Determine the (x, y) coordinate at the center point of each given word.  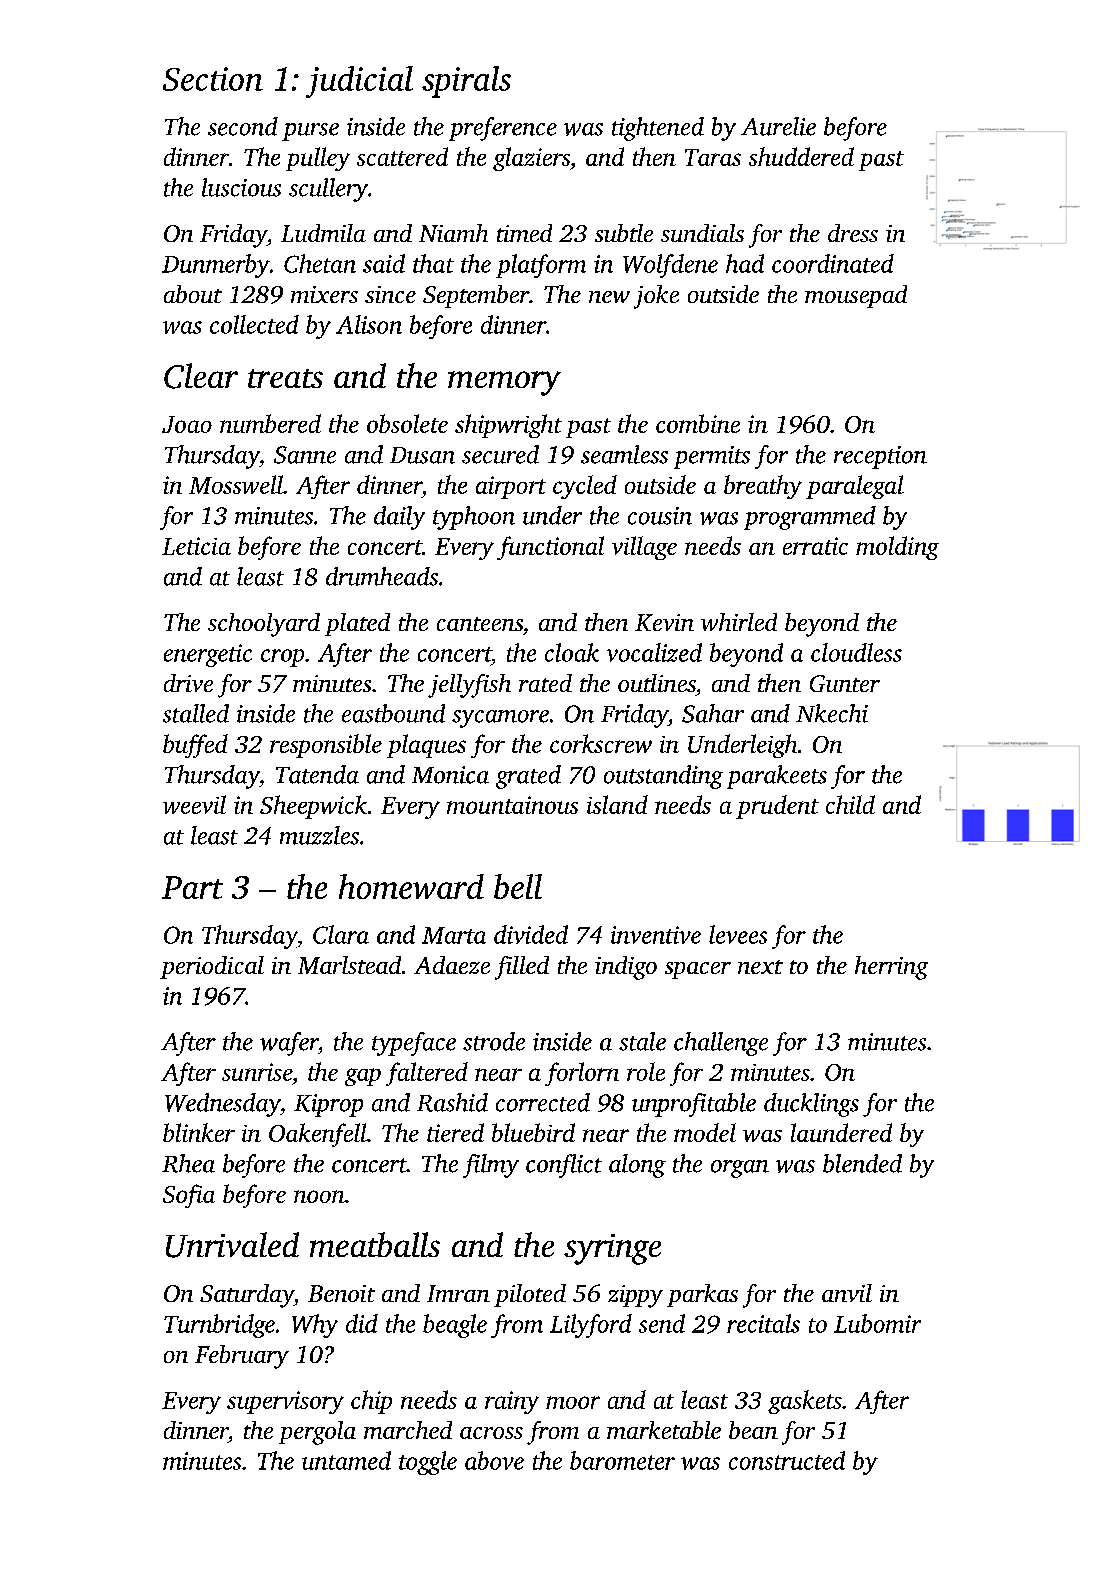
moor (573, 1402)
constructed (787, 1460)
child (850, 804)
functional (550, 548)
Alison (369, 324)
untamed (346, 1460)
